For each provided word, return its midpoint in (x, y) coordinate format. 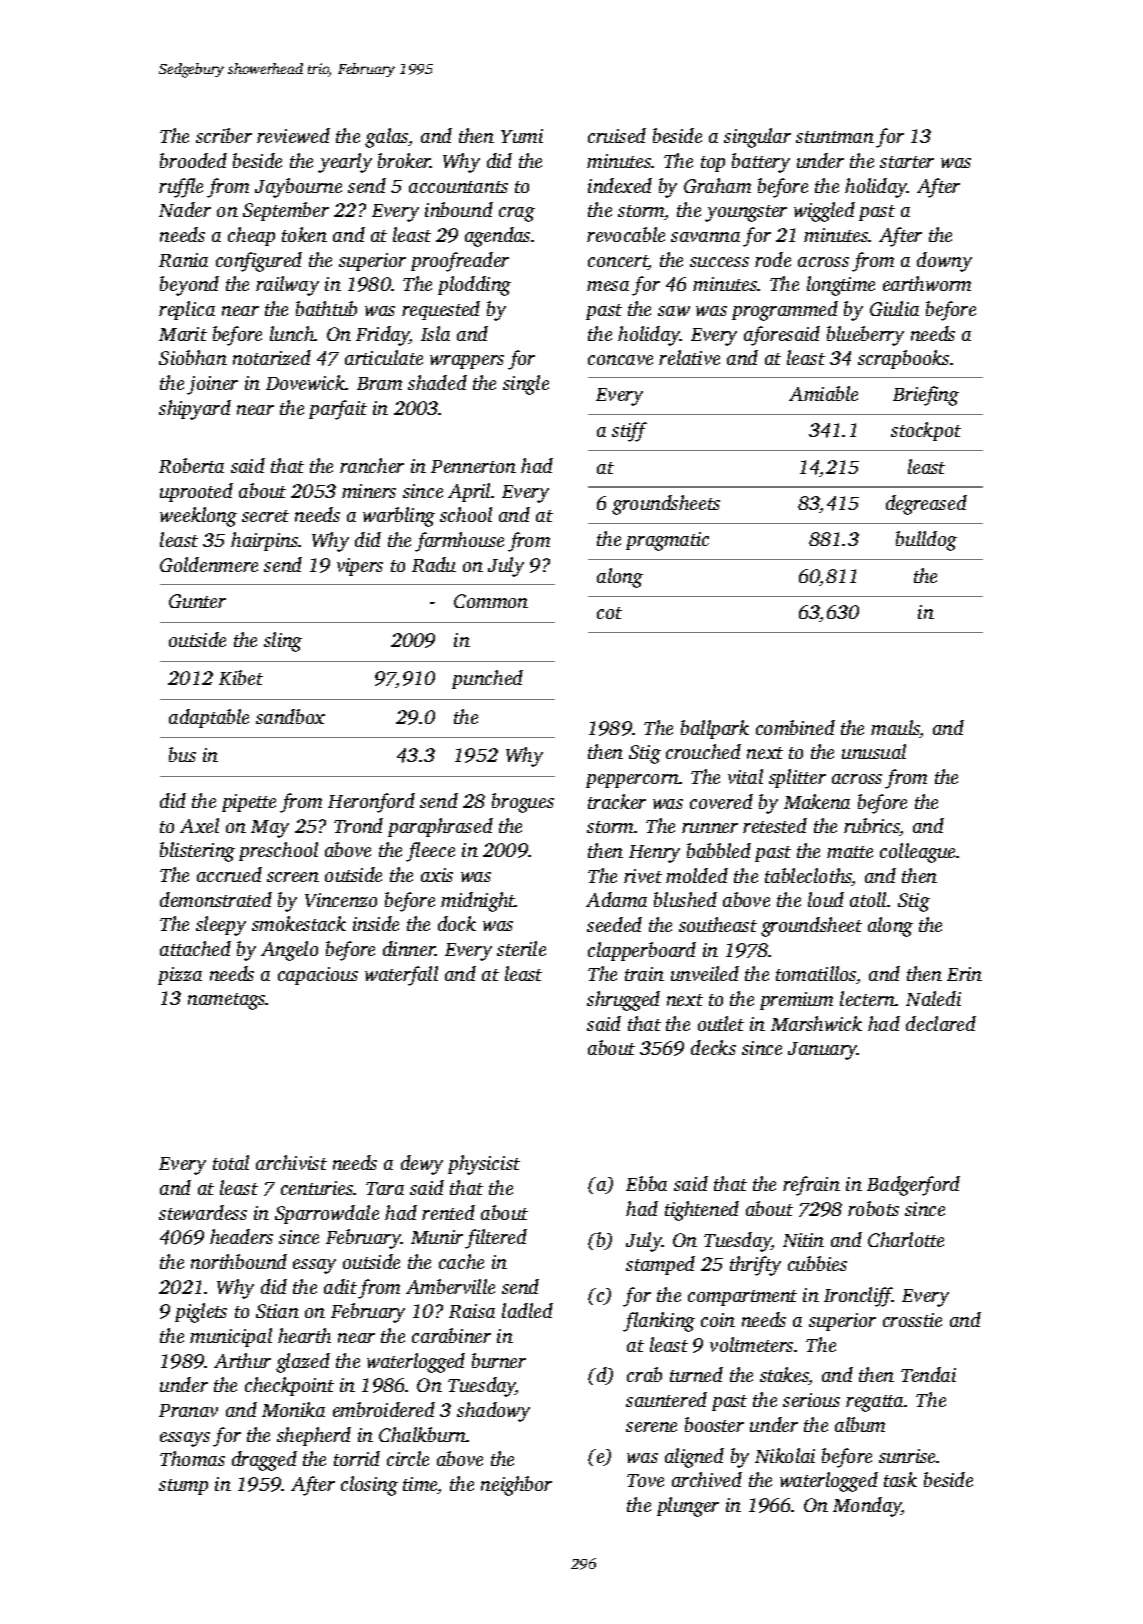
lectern (868, 998)
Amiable (823, 393)
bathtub (326, 308)
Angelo (289, 951)
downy (944, 262)
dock (457, 923)
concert (618, 262)
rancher (372, 465)
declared (941, 1023)
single (526, 385)
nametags (227, 1001)
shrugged (623, 1001)
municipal (231, 1337)
